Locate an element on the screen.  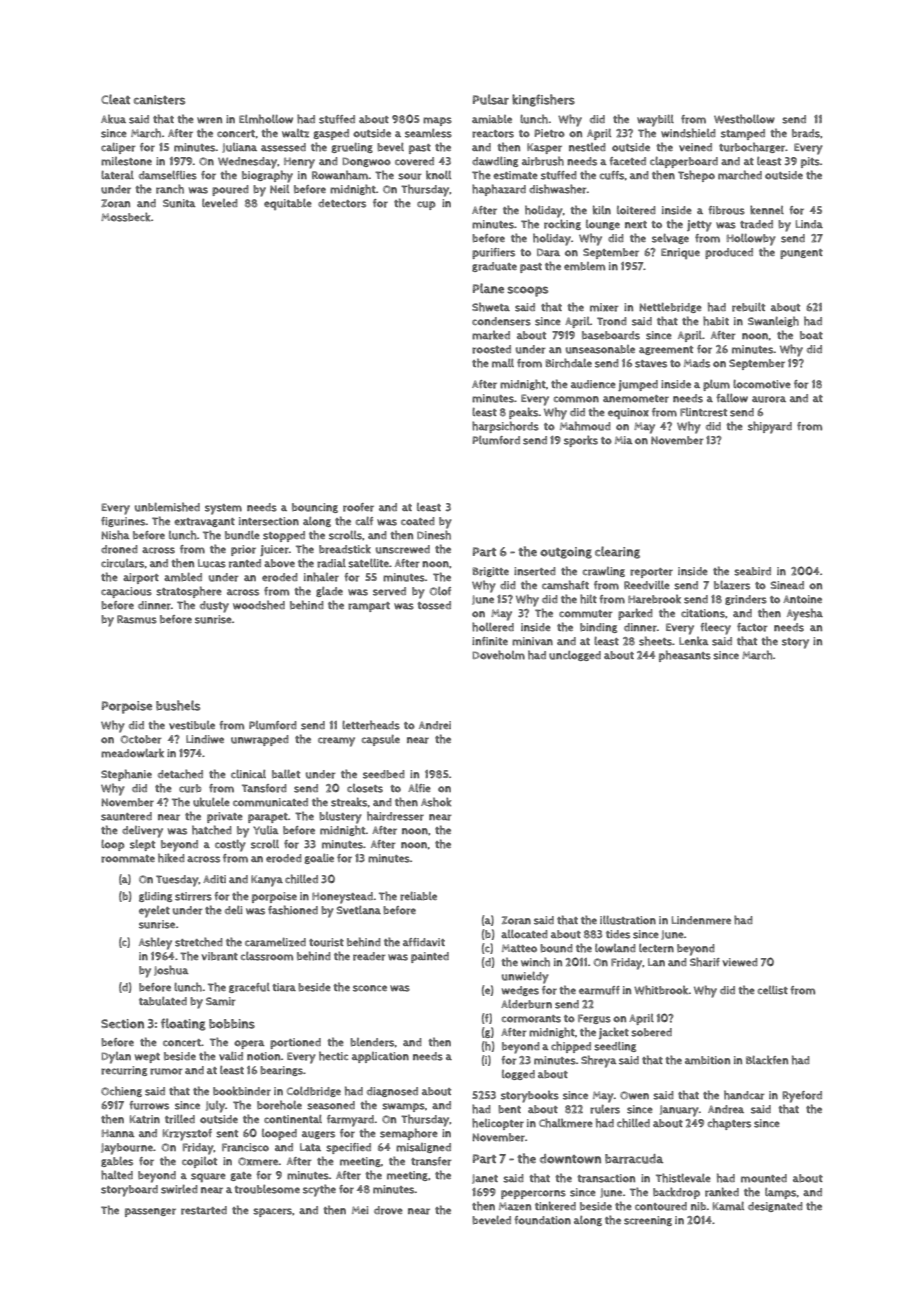
backdrop is located at coordinates (676, 1193).
